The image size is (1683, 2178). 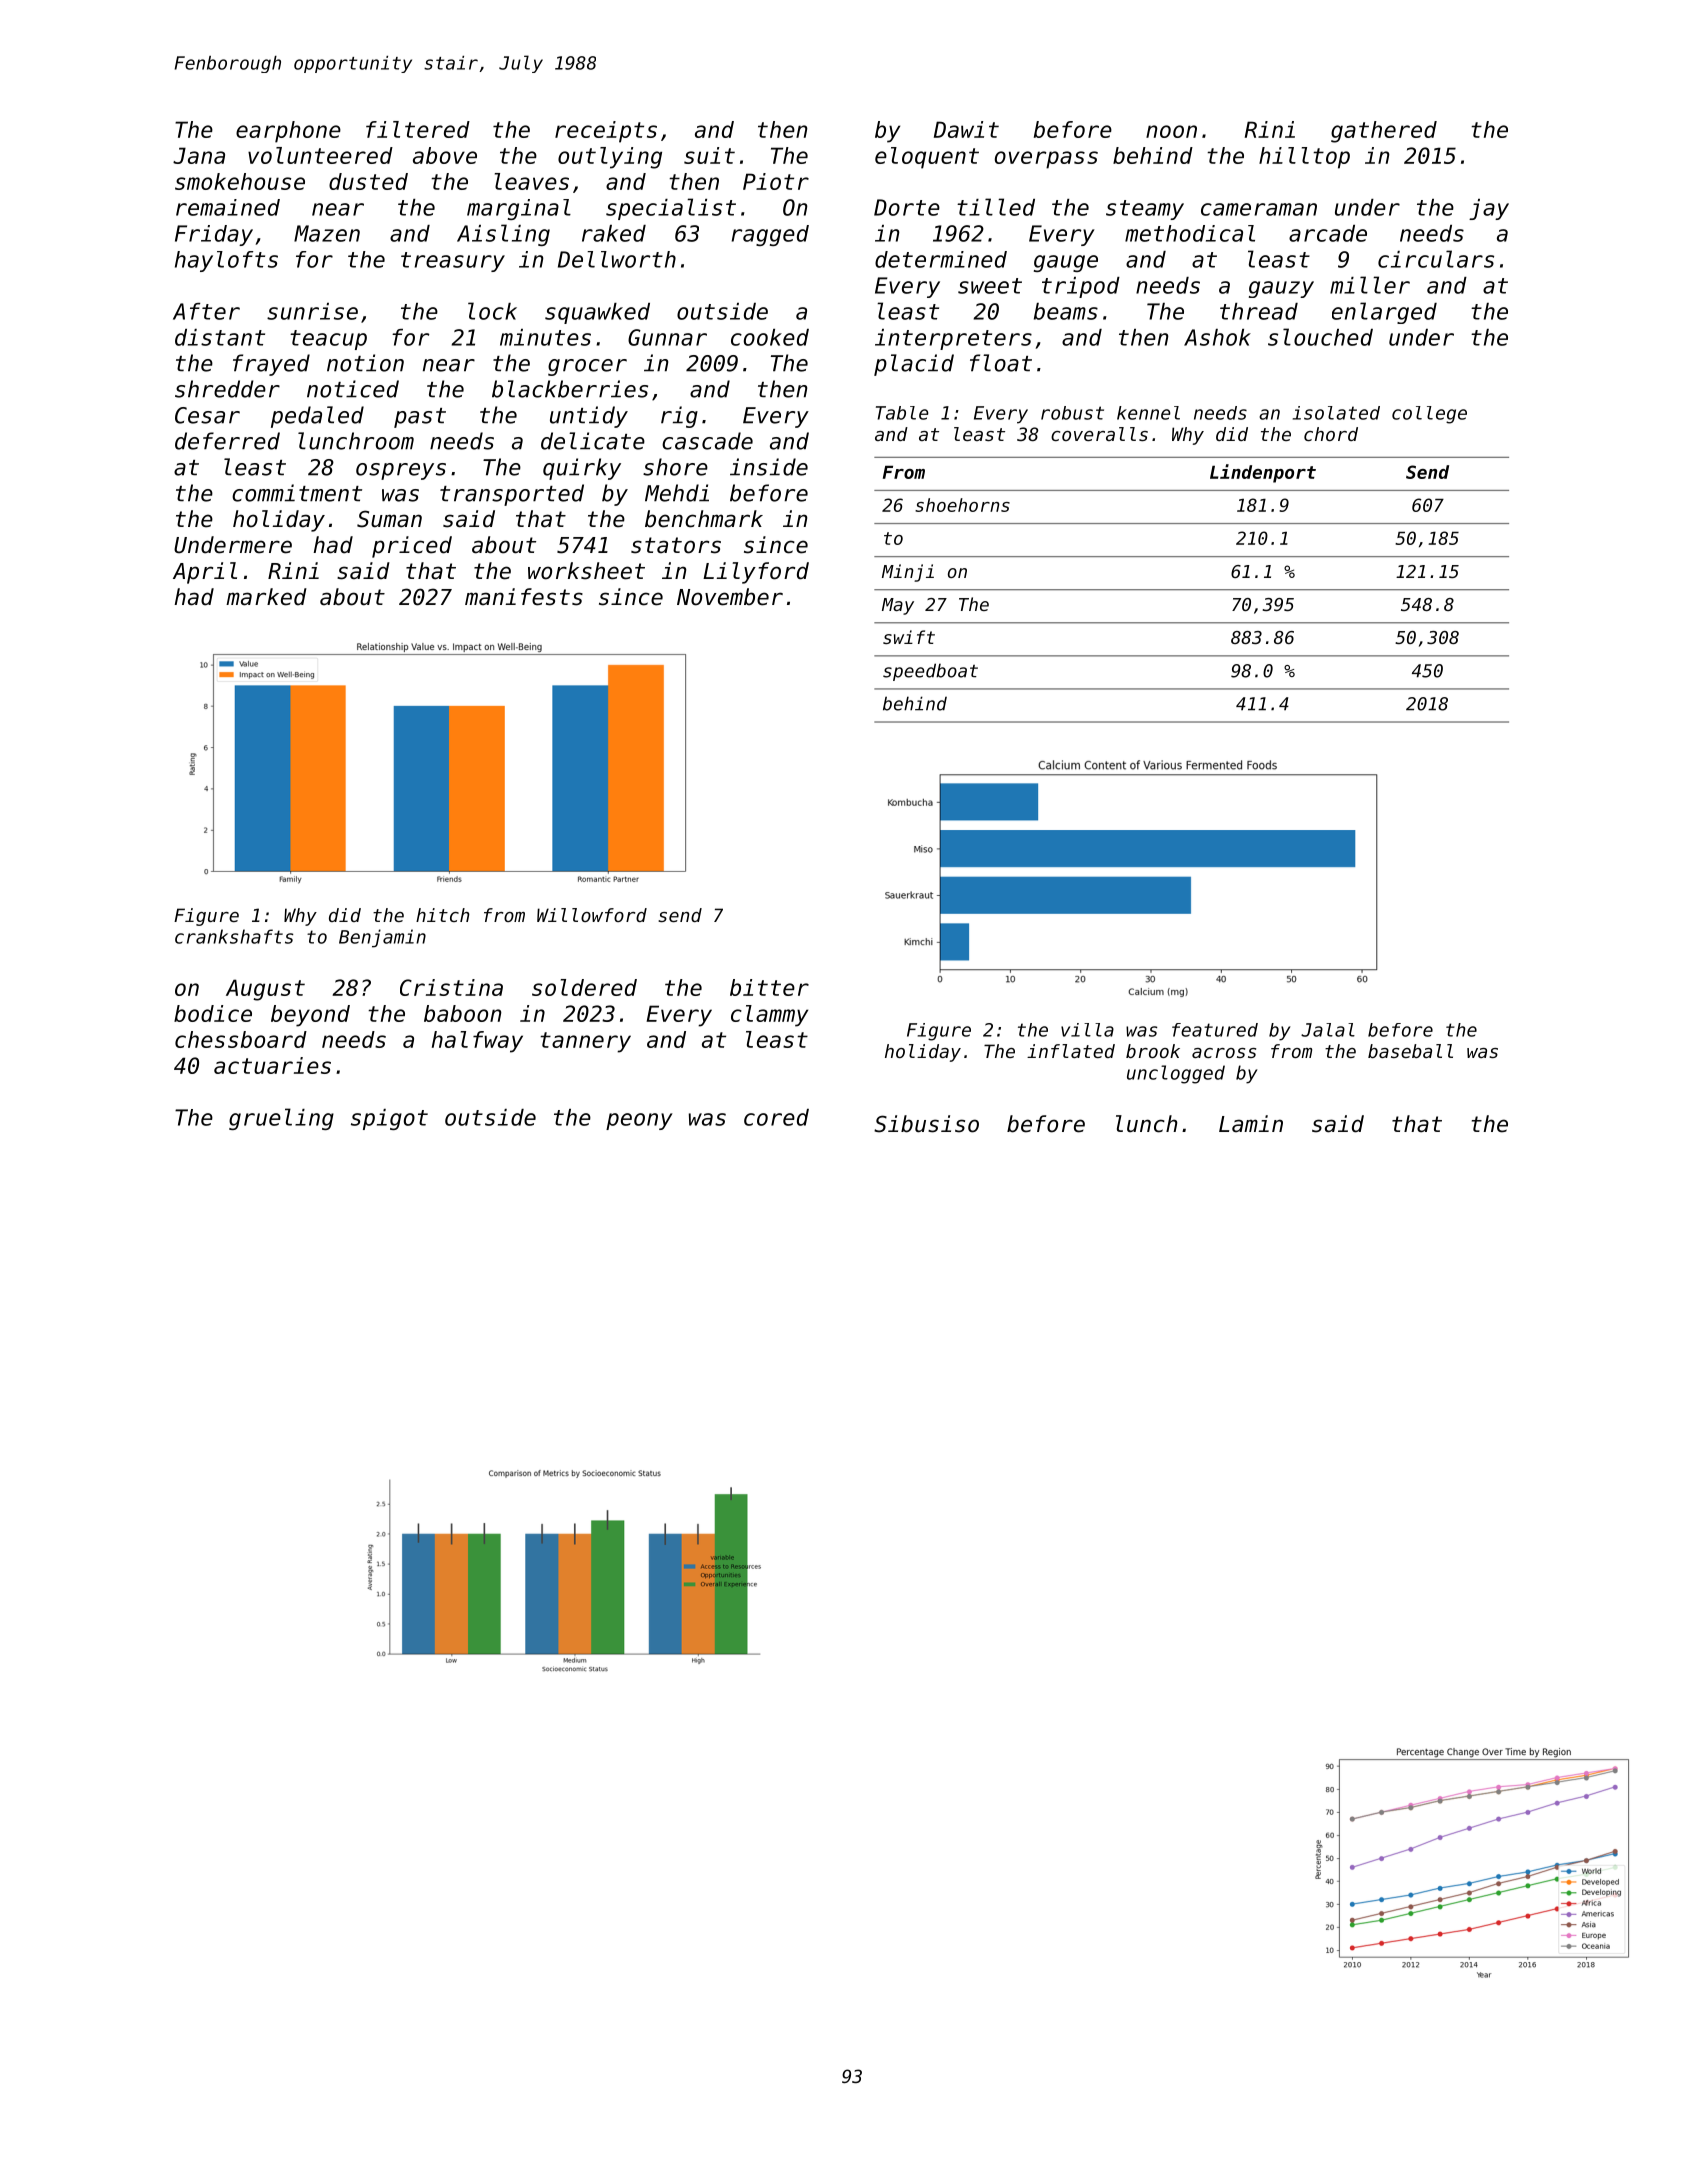 I want to click on enlarged, so click(x=1384, y=313).
